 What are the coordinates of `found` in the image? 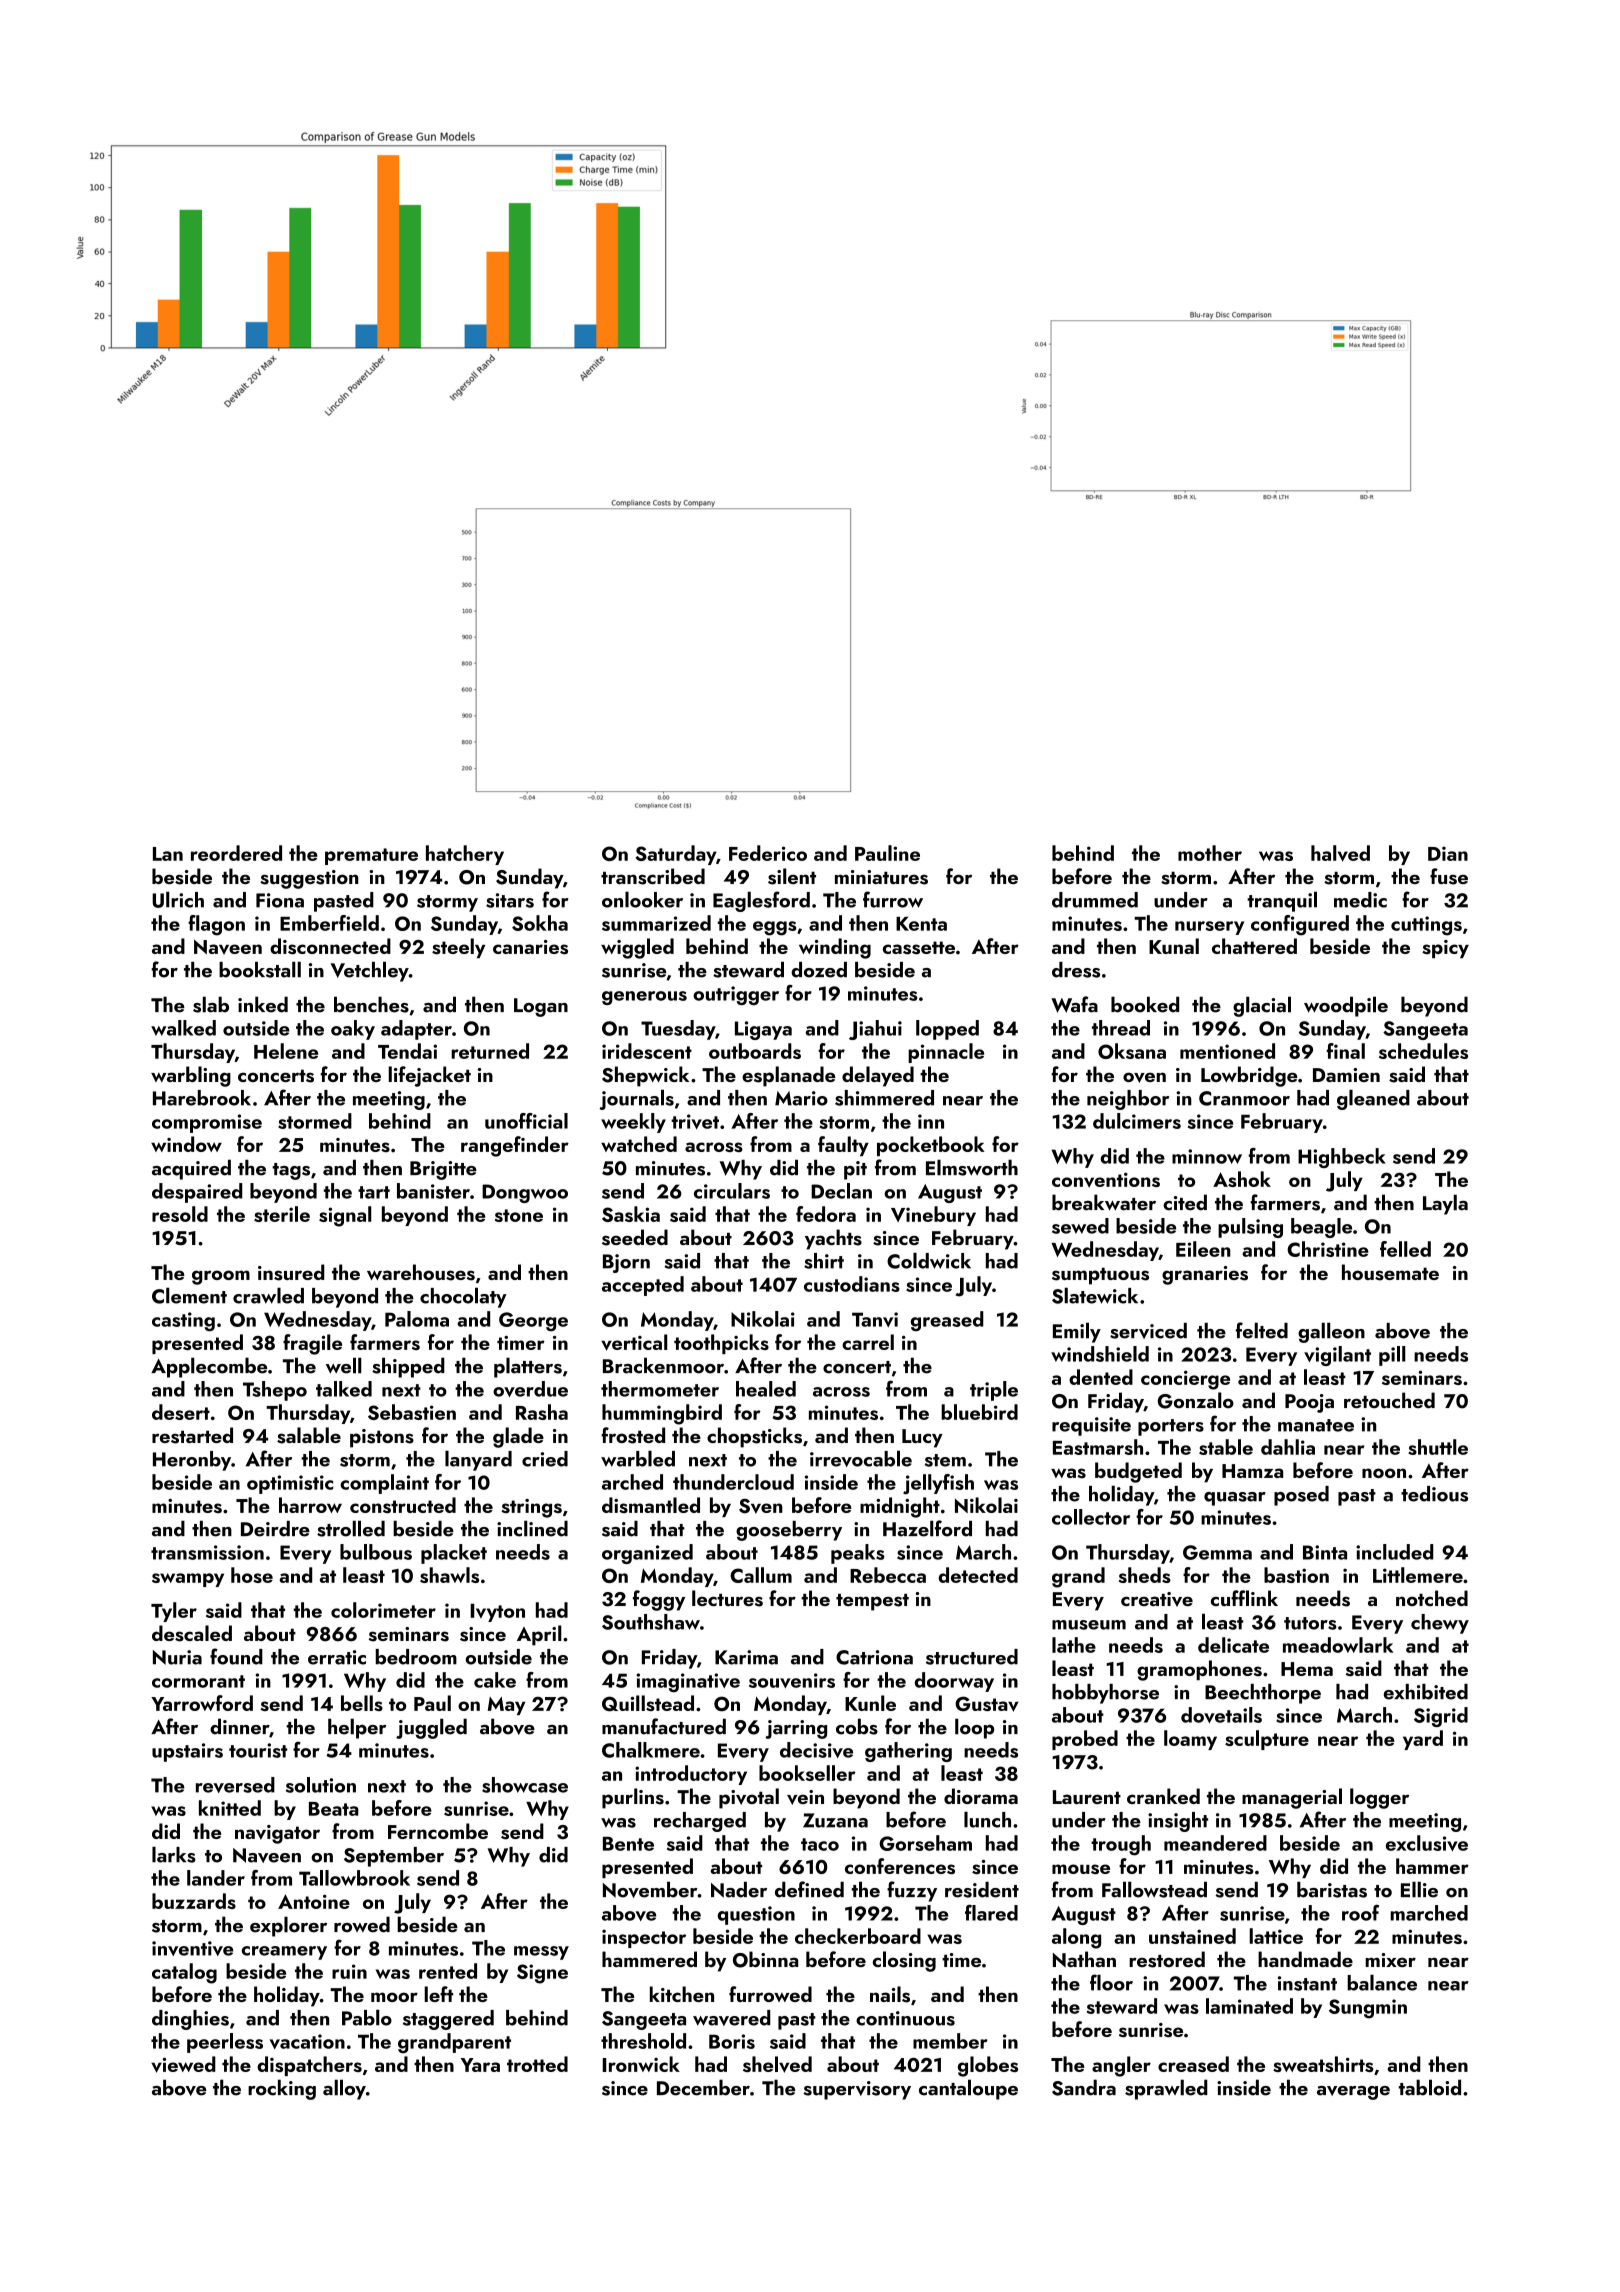 It's located at (236, 1656).
